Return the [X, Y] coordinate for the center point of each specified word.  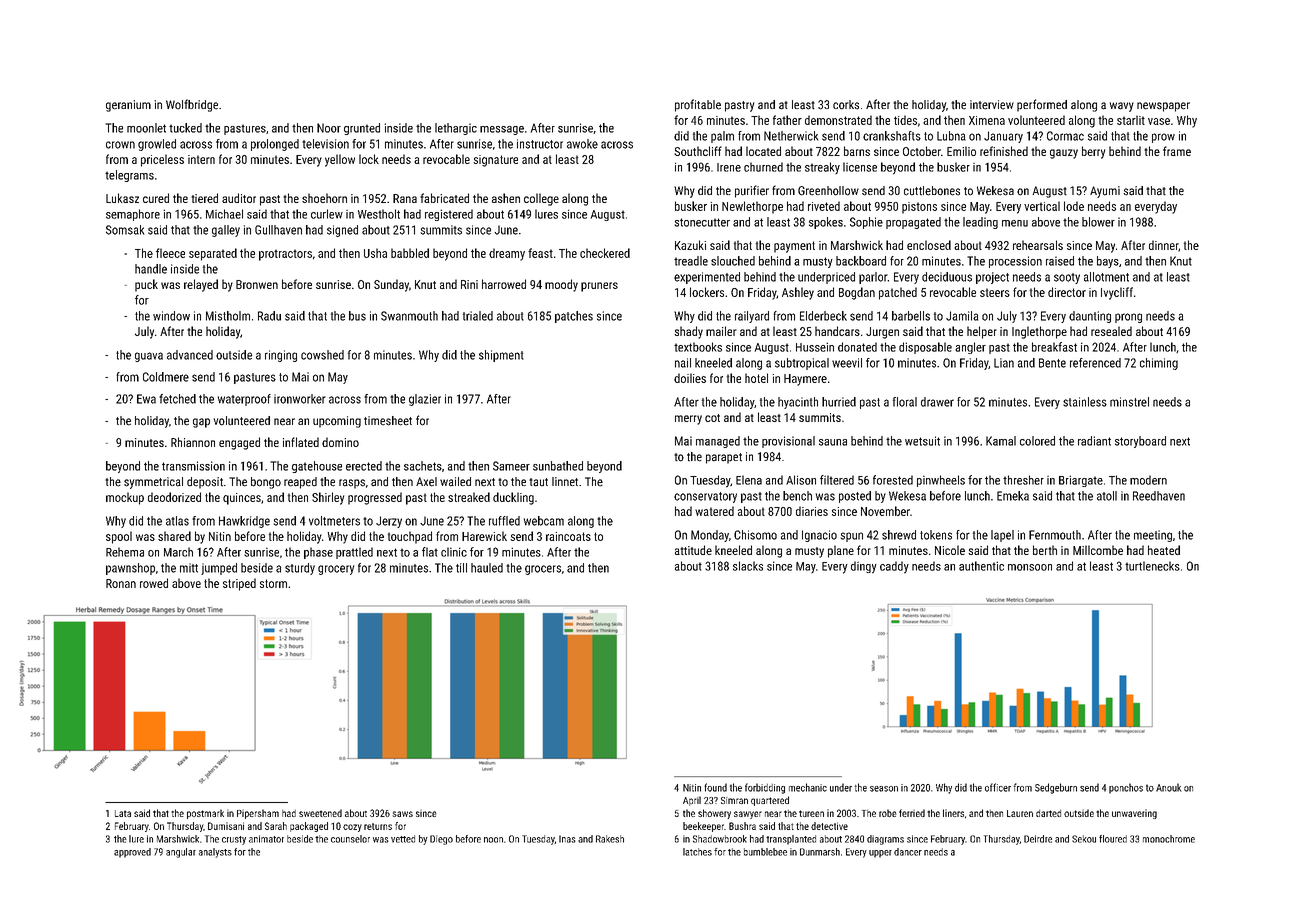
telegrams [129, 176]
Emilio [961, 151]
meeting [1153, 536]
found [715, 787]
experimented [707, 278]
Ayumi [1105, 192]
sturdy [300, 569]
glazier [425, 400]
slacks [748, 566]
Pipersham [258, 814]
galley [226, 231]
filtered [837, 480]
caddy [894, 567]
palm [722, 137]
